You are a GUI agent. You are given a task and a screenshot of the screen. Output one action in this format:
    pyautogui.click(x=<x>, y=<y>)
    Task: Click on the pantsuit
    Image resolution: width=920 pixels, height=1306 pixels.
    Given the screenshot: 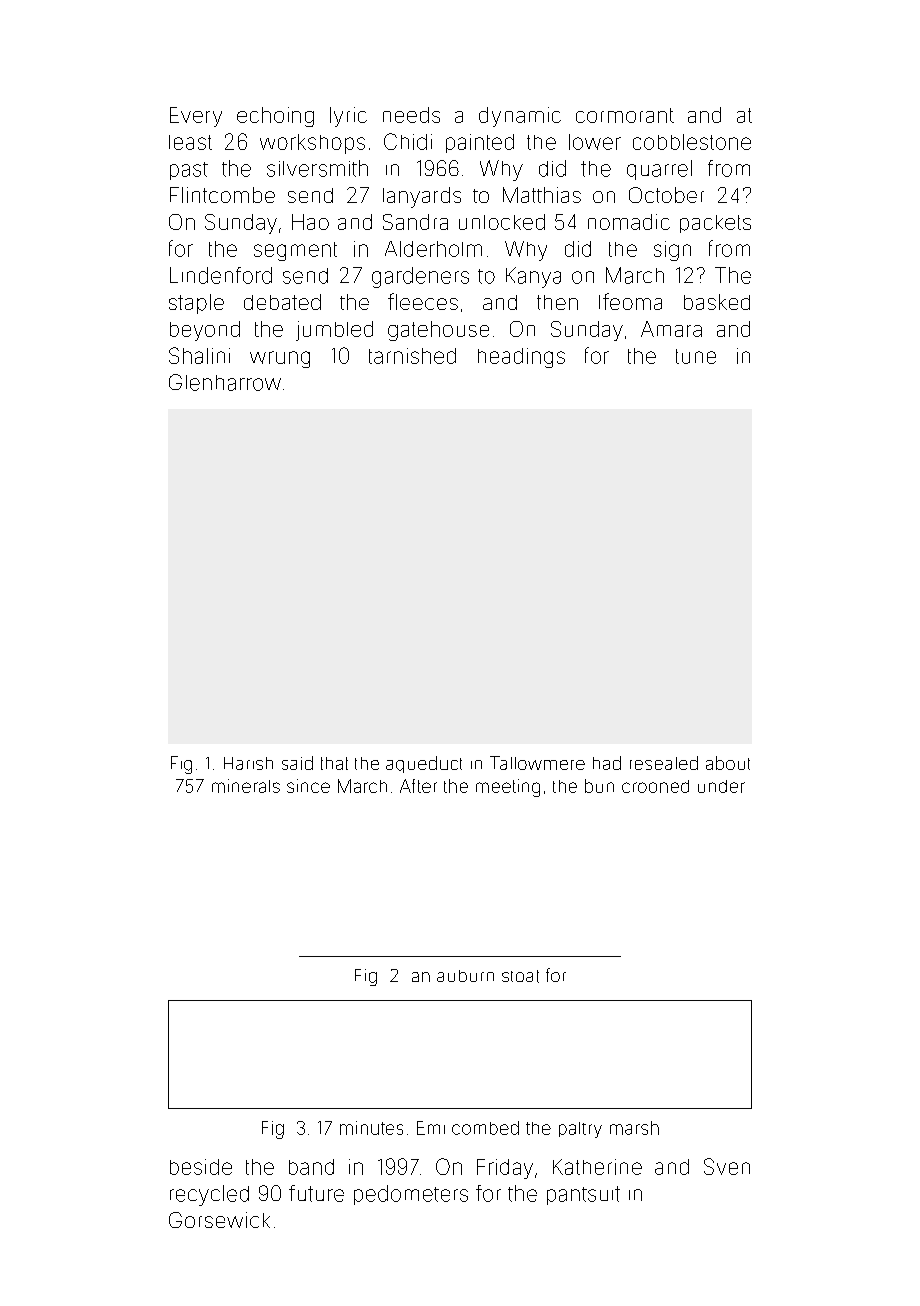 What is the action you would take?
    pyautogui.click(x=583, y=1195)
